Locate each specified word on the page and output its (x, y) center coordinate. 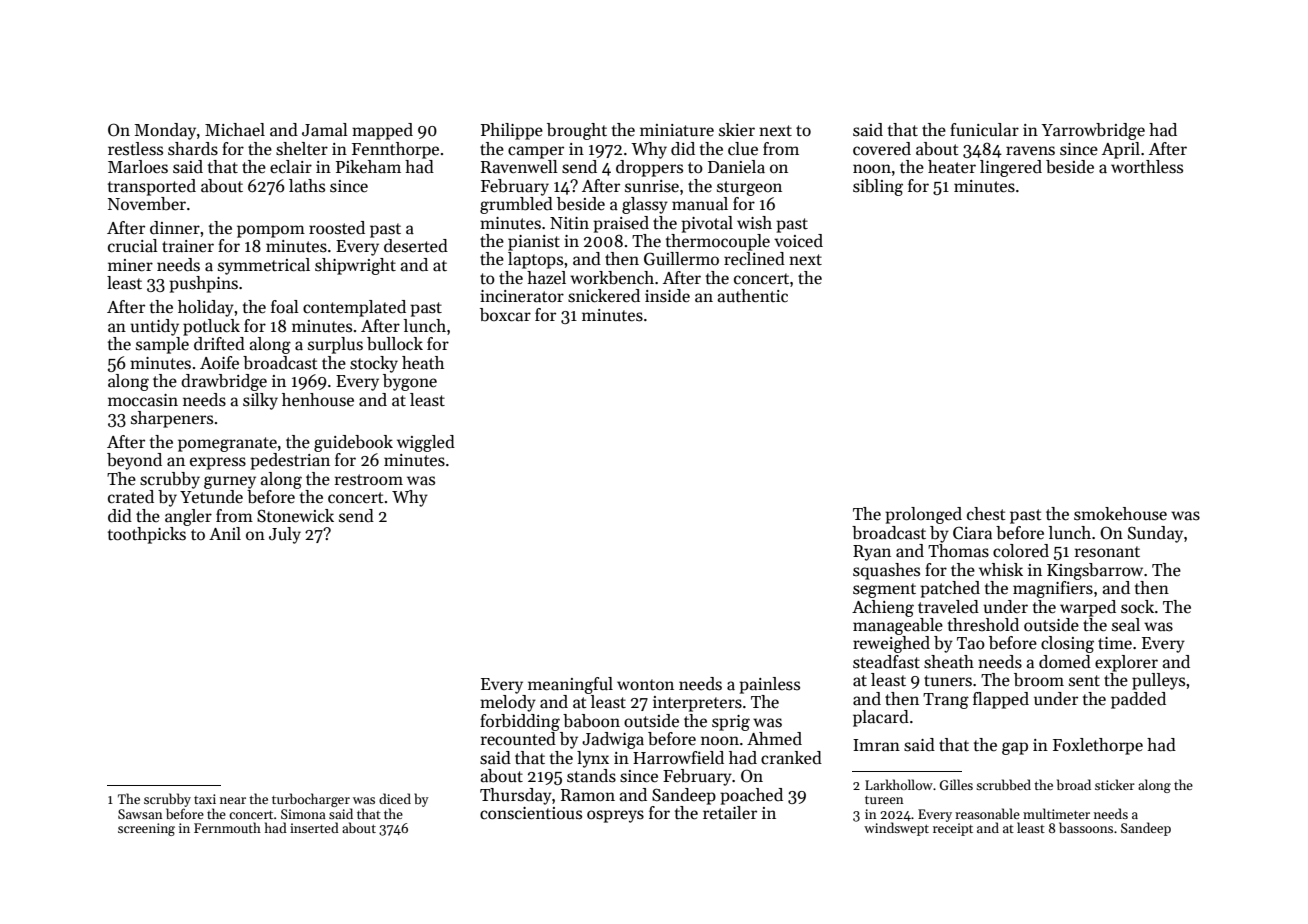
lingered (1011, 168)
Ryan (872, 553)
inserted (314, 827)
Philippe (512, 131)
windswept (896, 829)
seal (1126, 625)
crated (131, 497)
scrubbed (1003, 784)
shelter (302, 149)
